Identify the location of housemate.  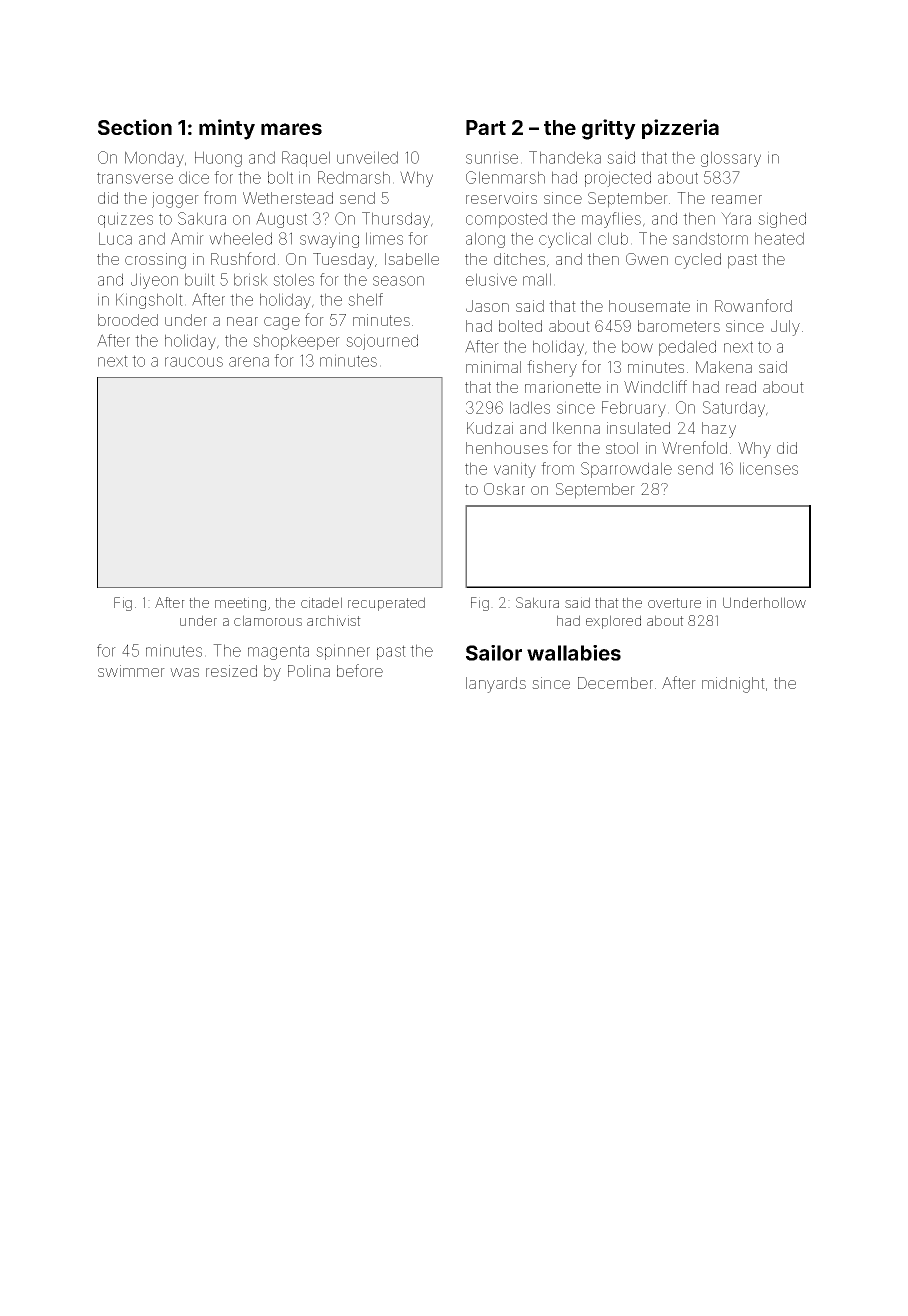
(649, 306).
